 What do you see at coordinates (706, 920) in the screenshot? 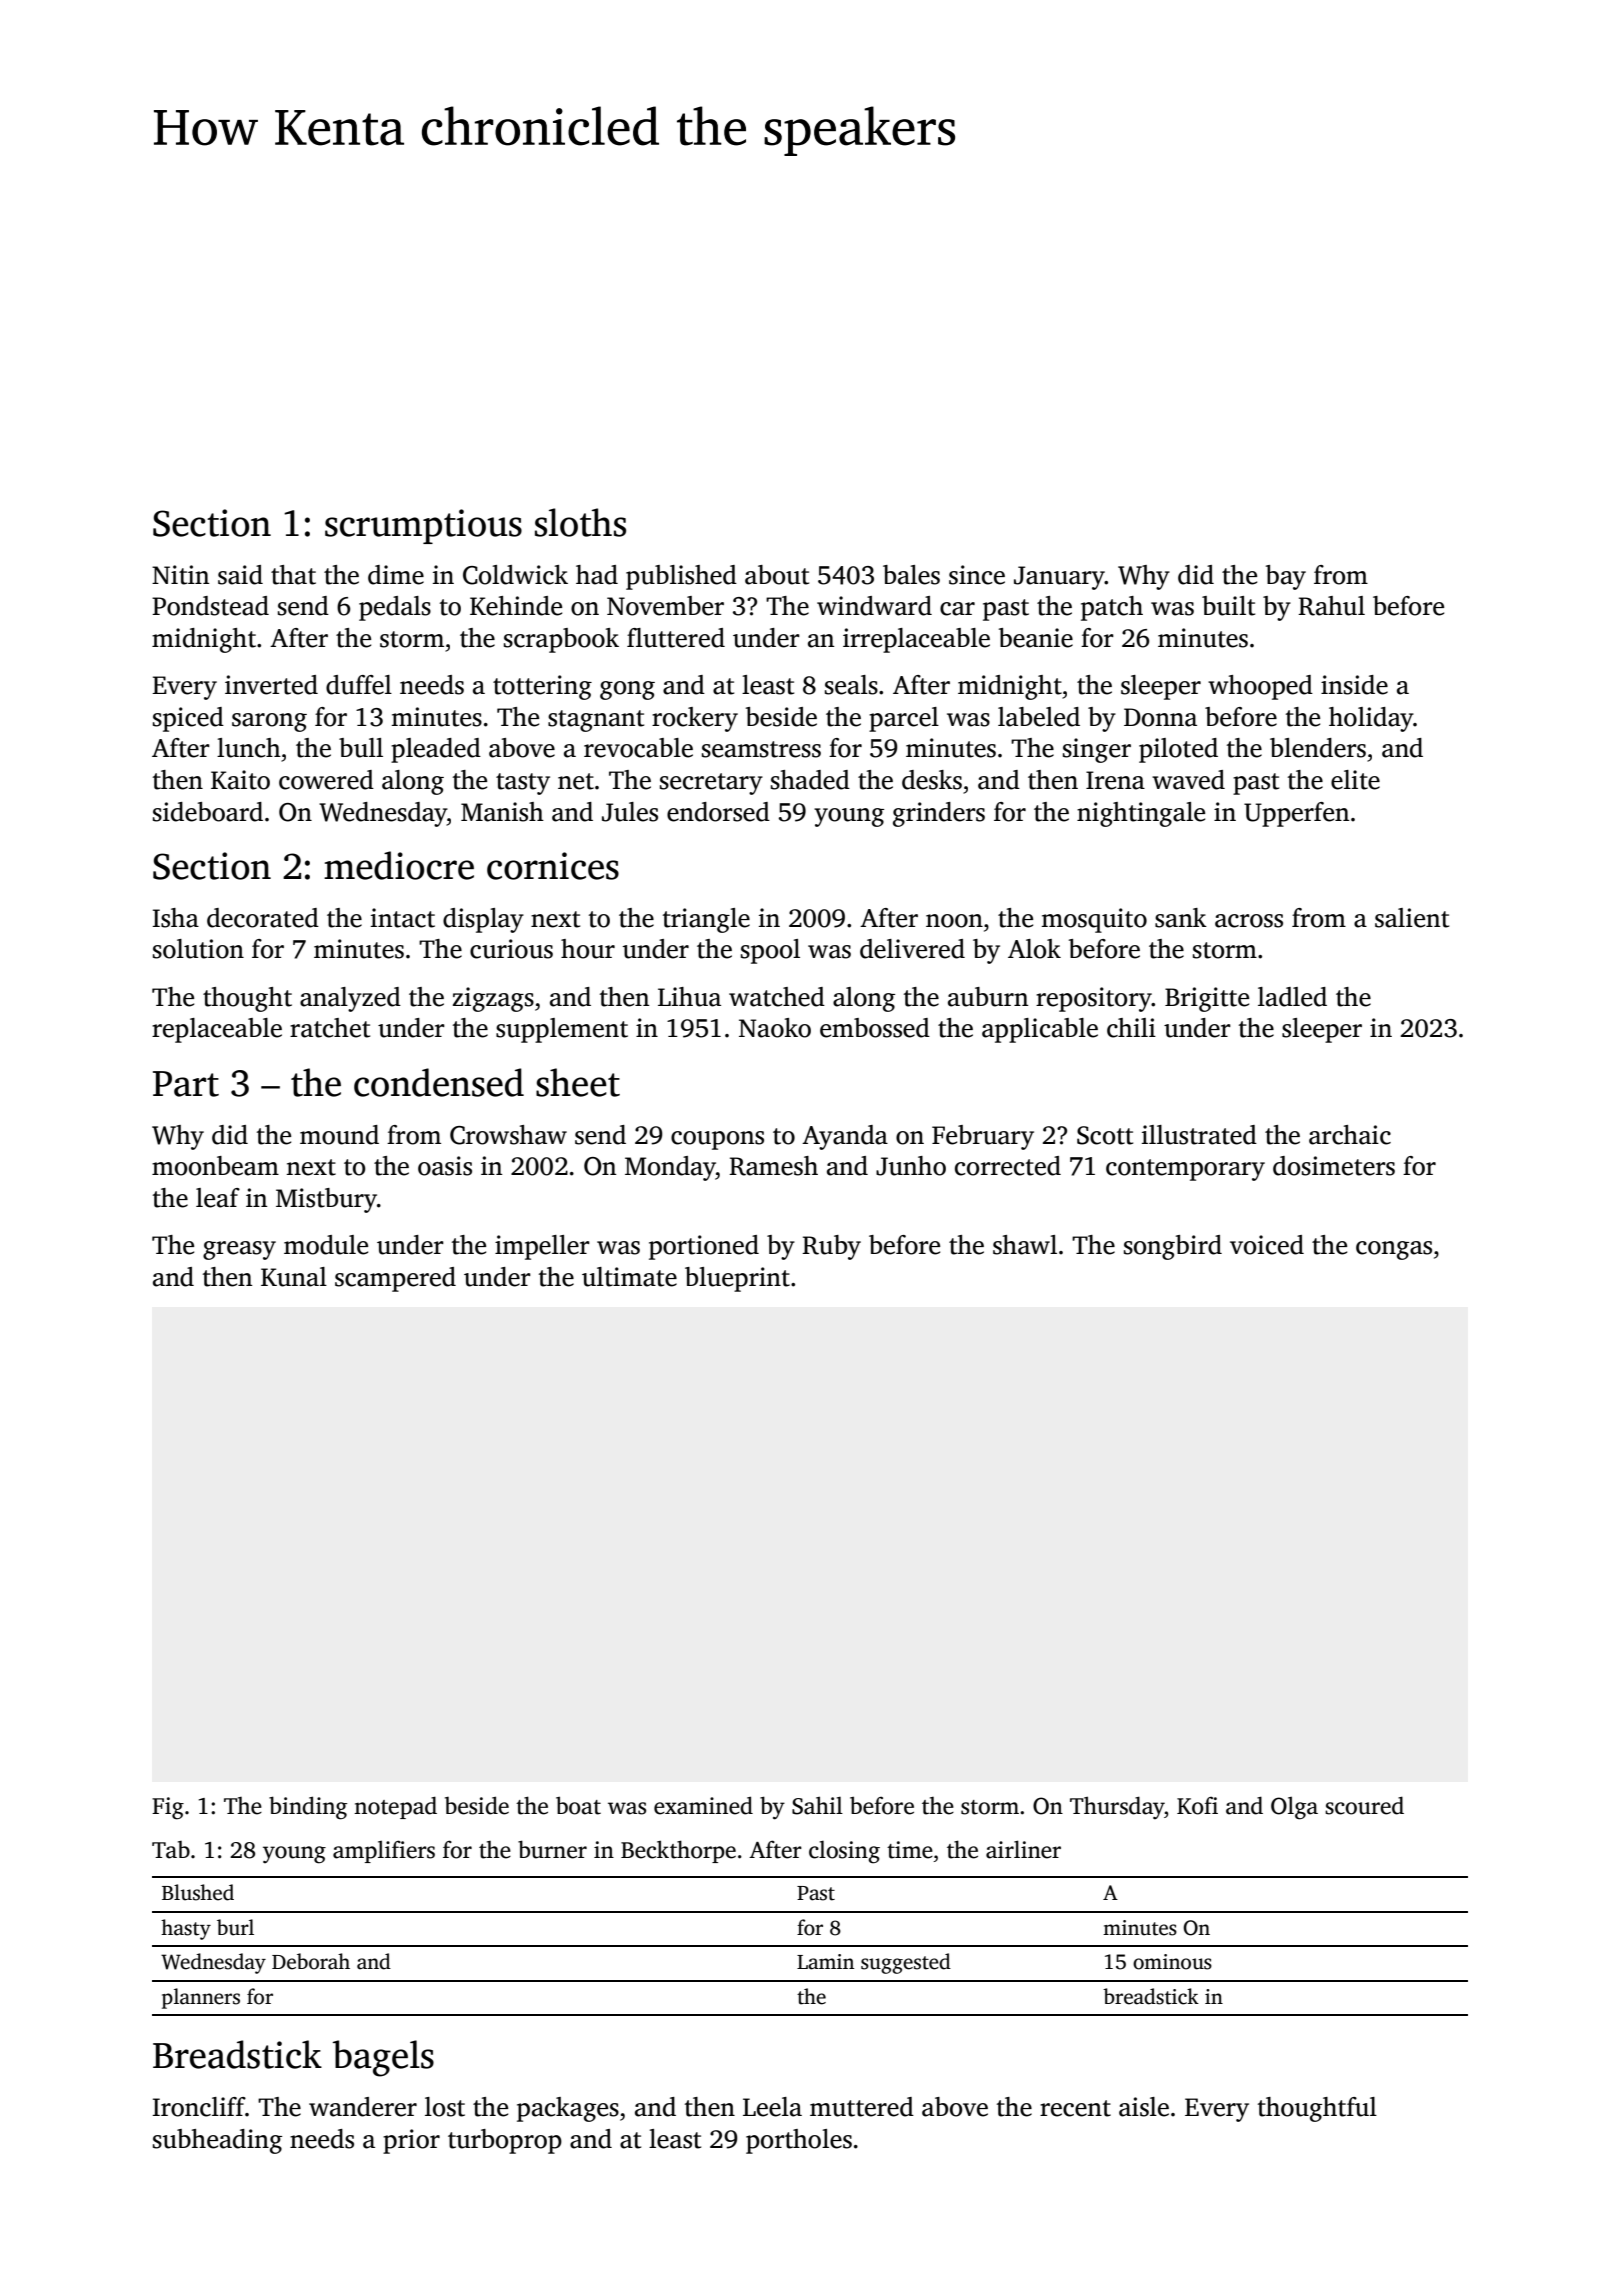
I see `triangle` at bounding box center [706, 920].
